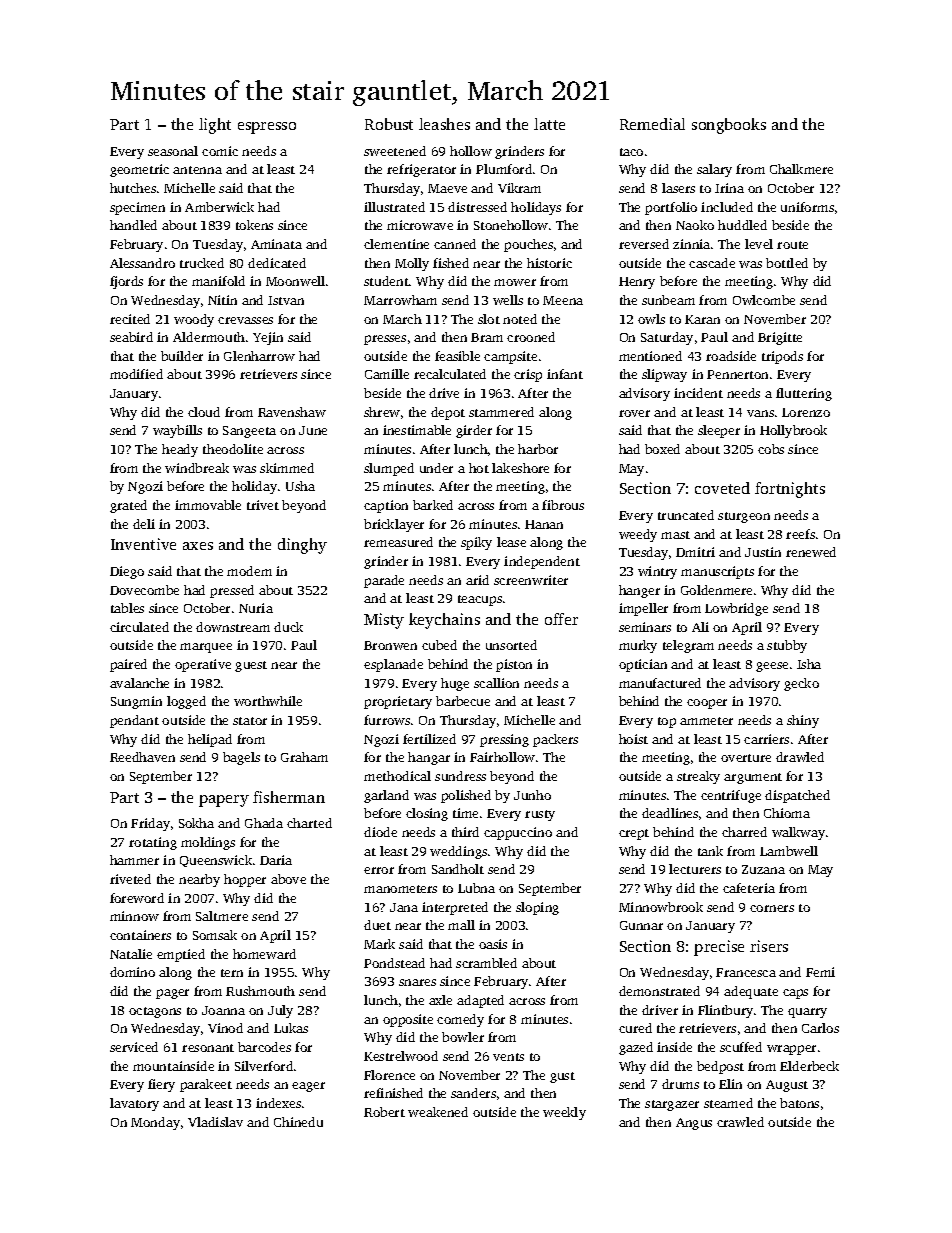 The width and height of the document is (952, 1233). What do you see at coordinates (215, 1122) in the document?
I see `Vladislav` at bounding box center [215, 1122].
